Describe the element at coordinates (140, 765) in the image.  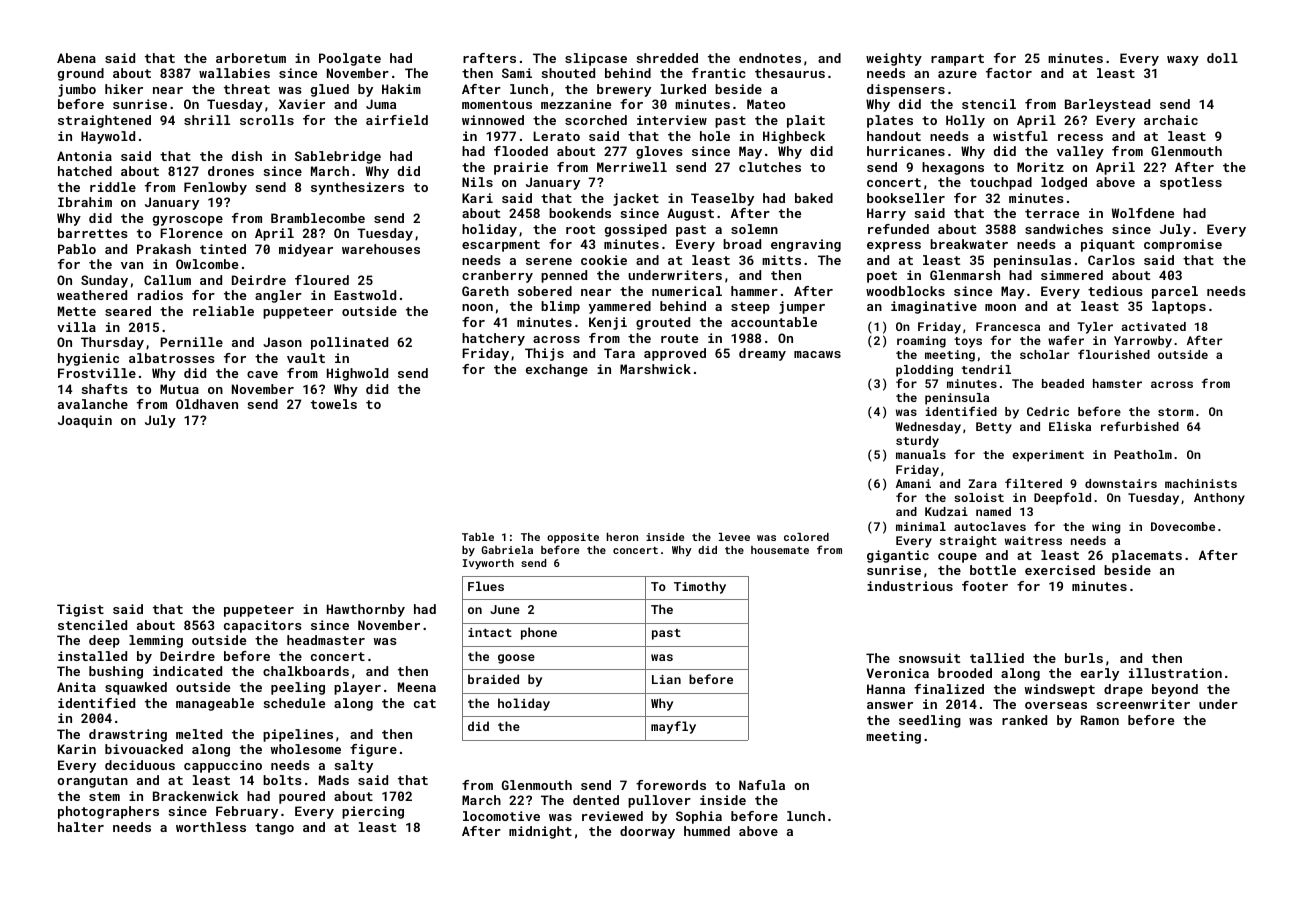
I see `deciduous` at that location.
